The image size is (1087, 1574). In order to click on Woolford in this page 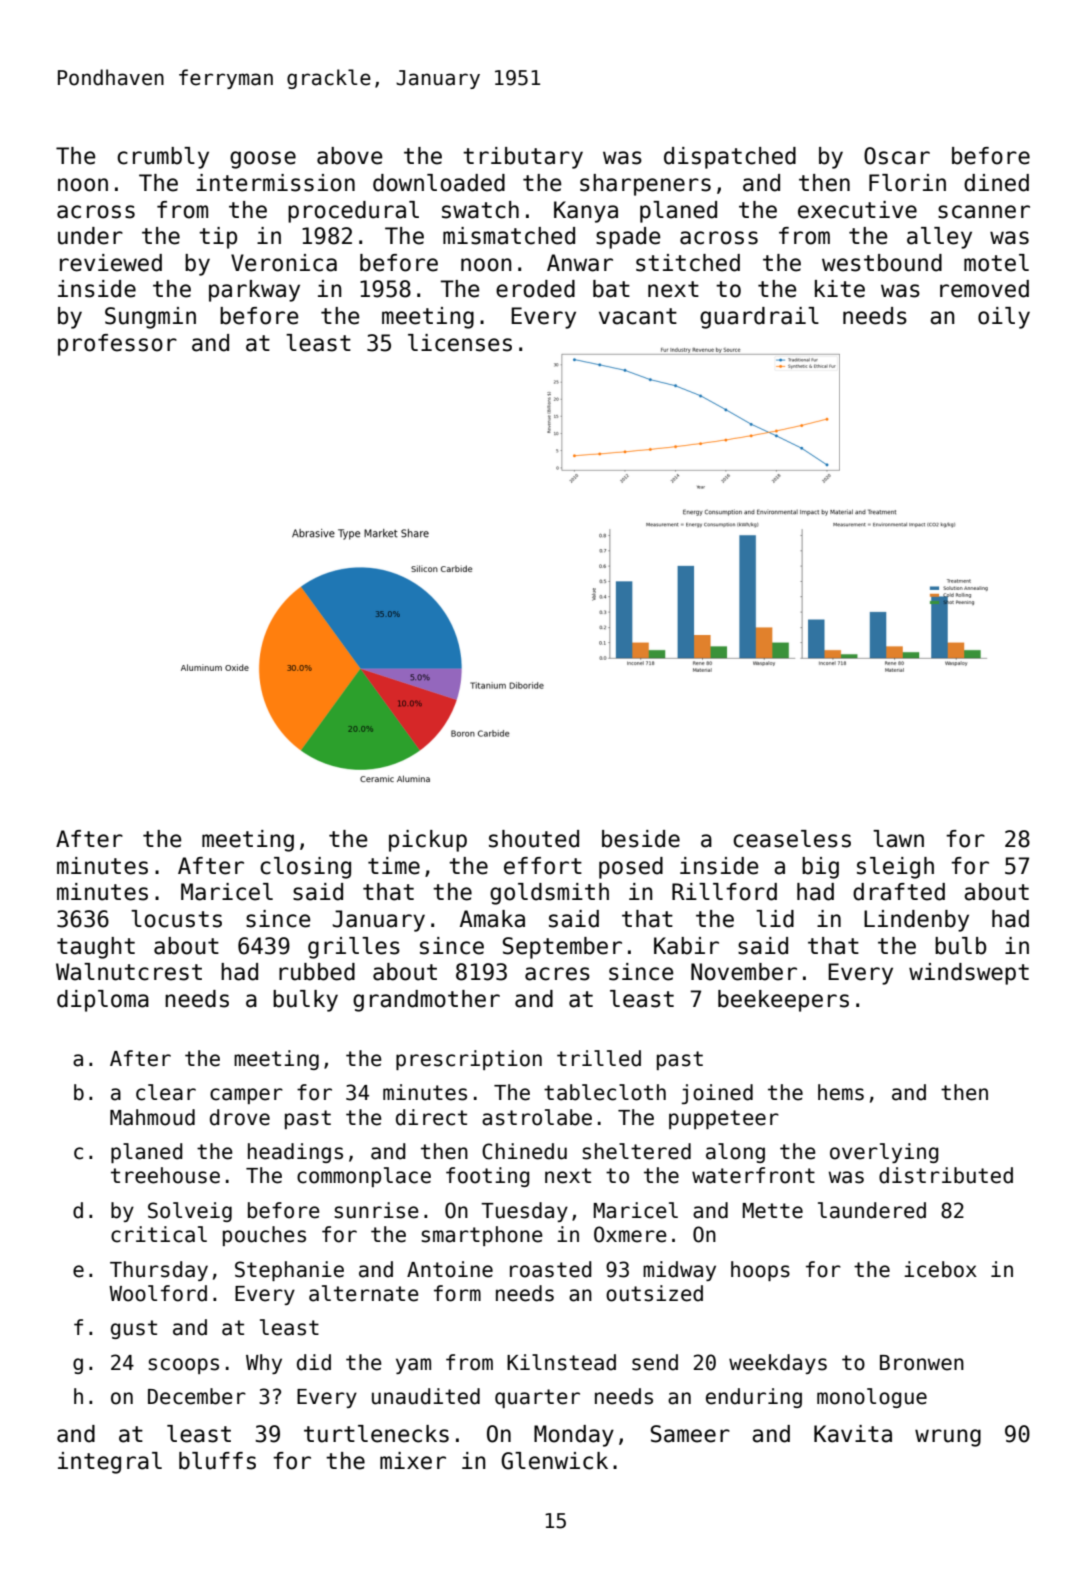, I will do `click(158, 1293)`.
